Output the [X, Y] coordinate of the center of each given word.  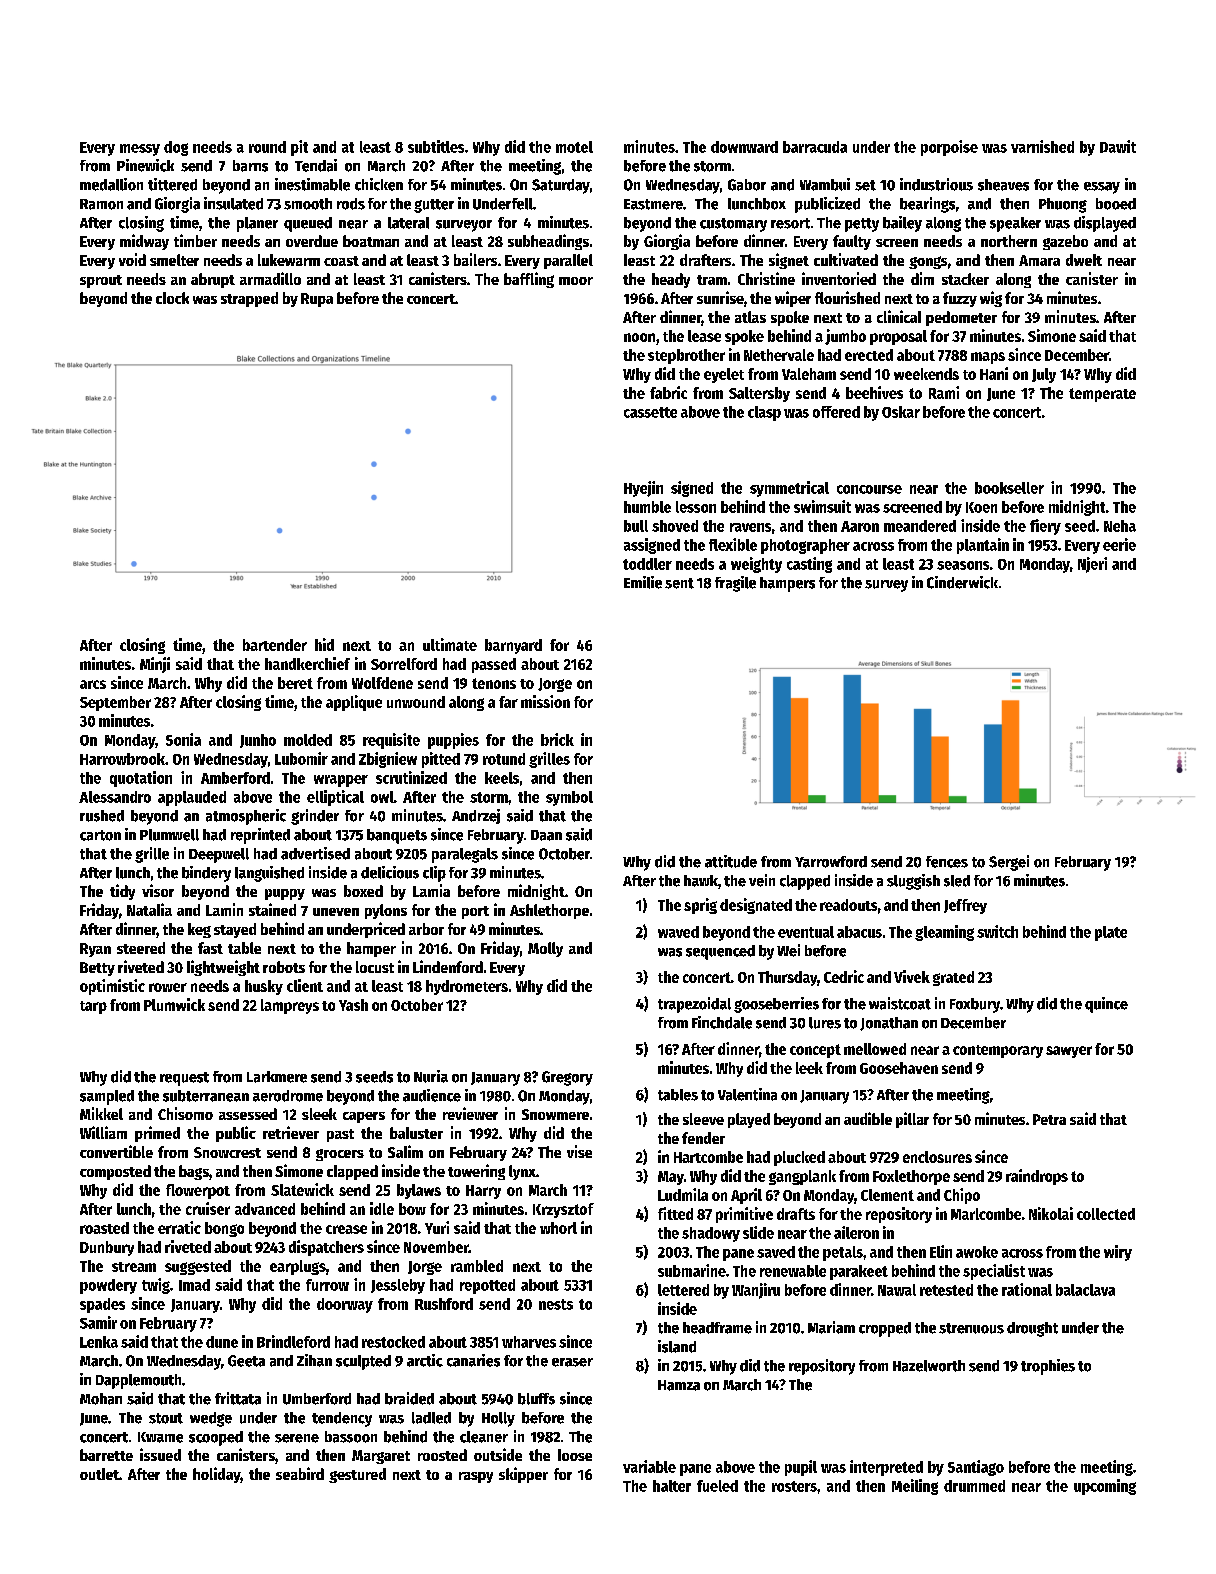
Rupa [317, 300]
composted [115, 1172]
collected [1106, 1214]
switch [997, 931]
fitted [675, 1213]
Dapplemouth [138, 1381]
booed [1116, 204]
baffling [529, 280]
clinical [899, 316]
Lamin [224, 909]
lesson [696, 507]
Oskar [901, 412]
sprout [101, 281]
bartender [275, 645]
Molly [545, 949]
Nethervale [779, 355]
